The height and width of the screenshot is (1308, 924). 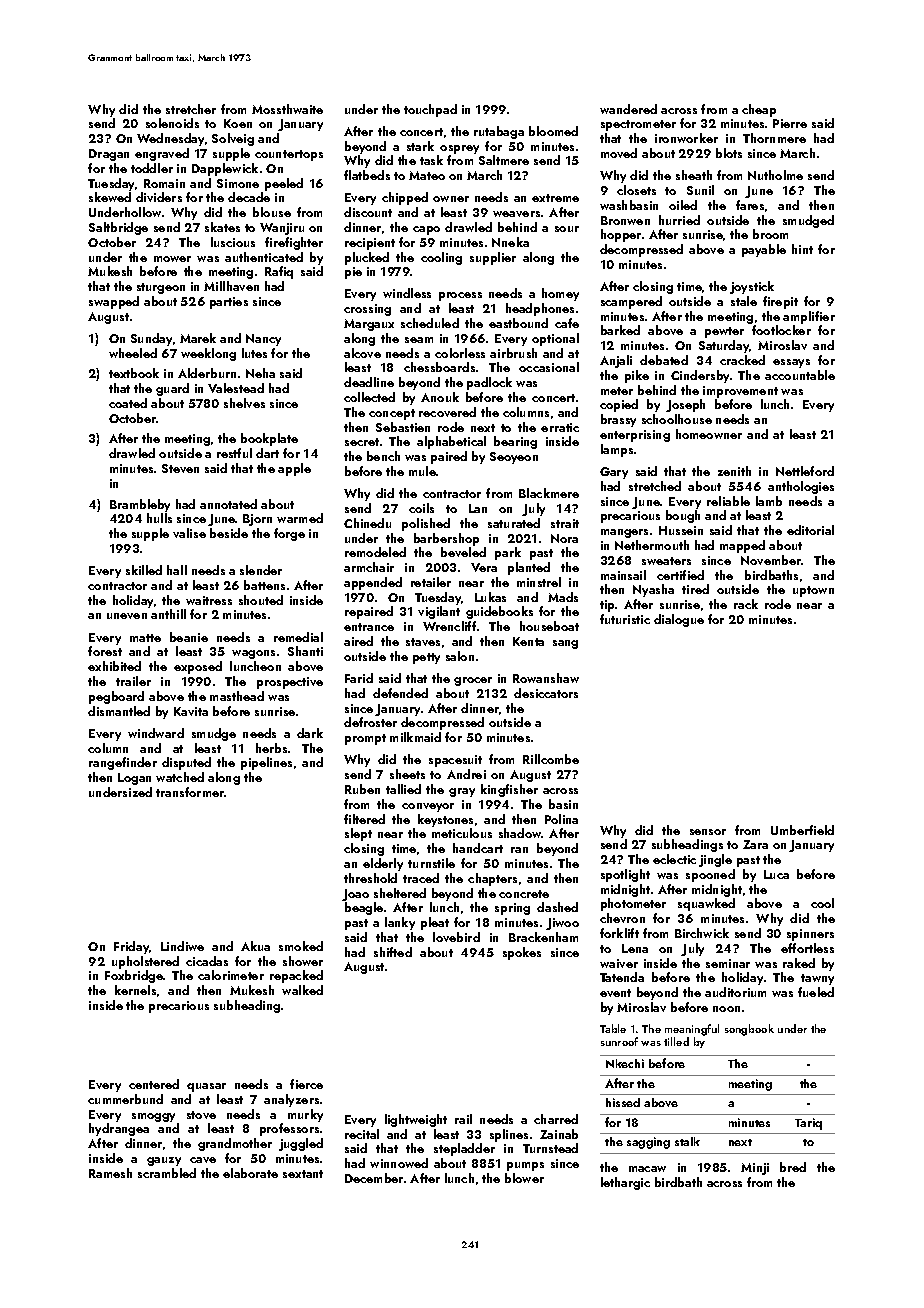 What do you see at coordinates (759, 110) in the screenshot?
I see `cheap` at bounding box center [759, 110].
